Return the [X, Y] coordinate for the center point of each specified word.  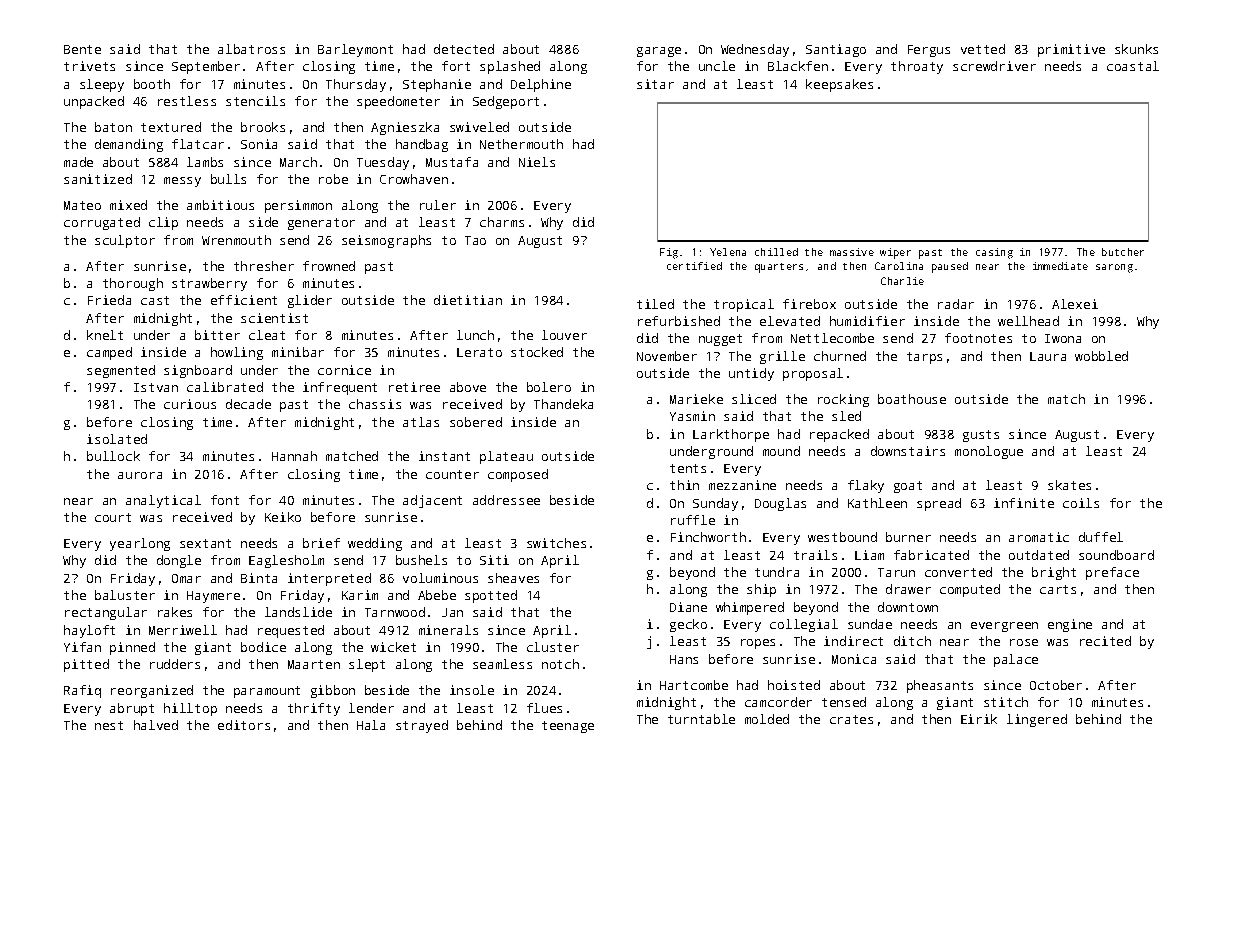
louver [564, 335]
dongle [179, 561]
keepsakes [839, 85]
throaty [917, 67]
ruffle [693, 520]
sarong [1114, 268]
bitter [217, 335]
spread [939, 504]
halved [156, 725]
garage [659, 52]
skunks [1136, 49]
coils [1081, 503]
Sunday [715, 504]
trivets [89, 66]
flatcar [198, 144]
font [225, 500]
